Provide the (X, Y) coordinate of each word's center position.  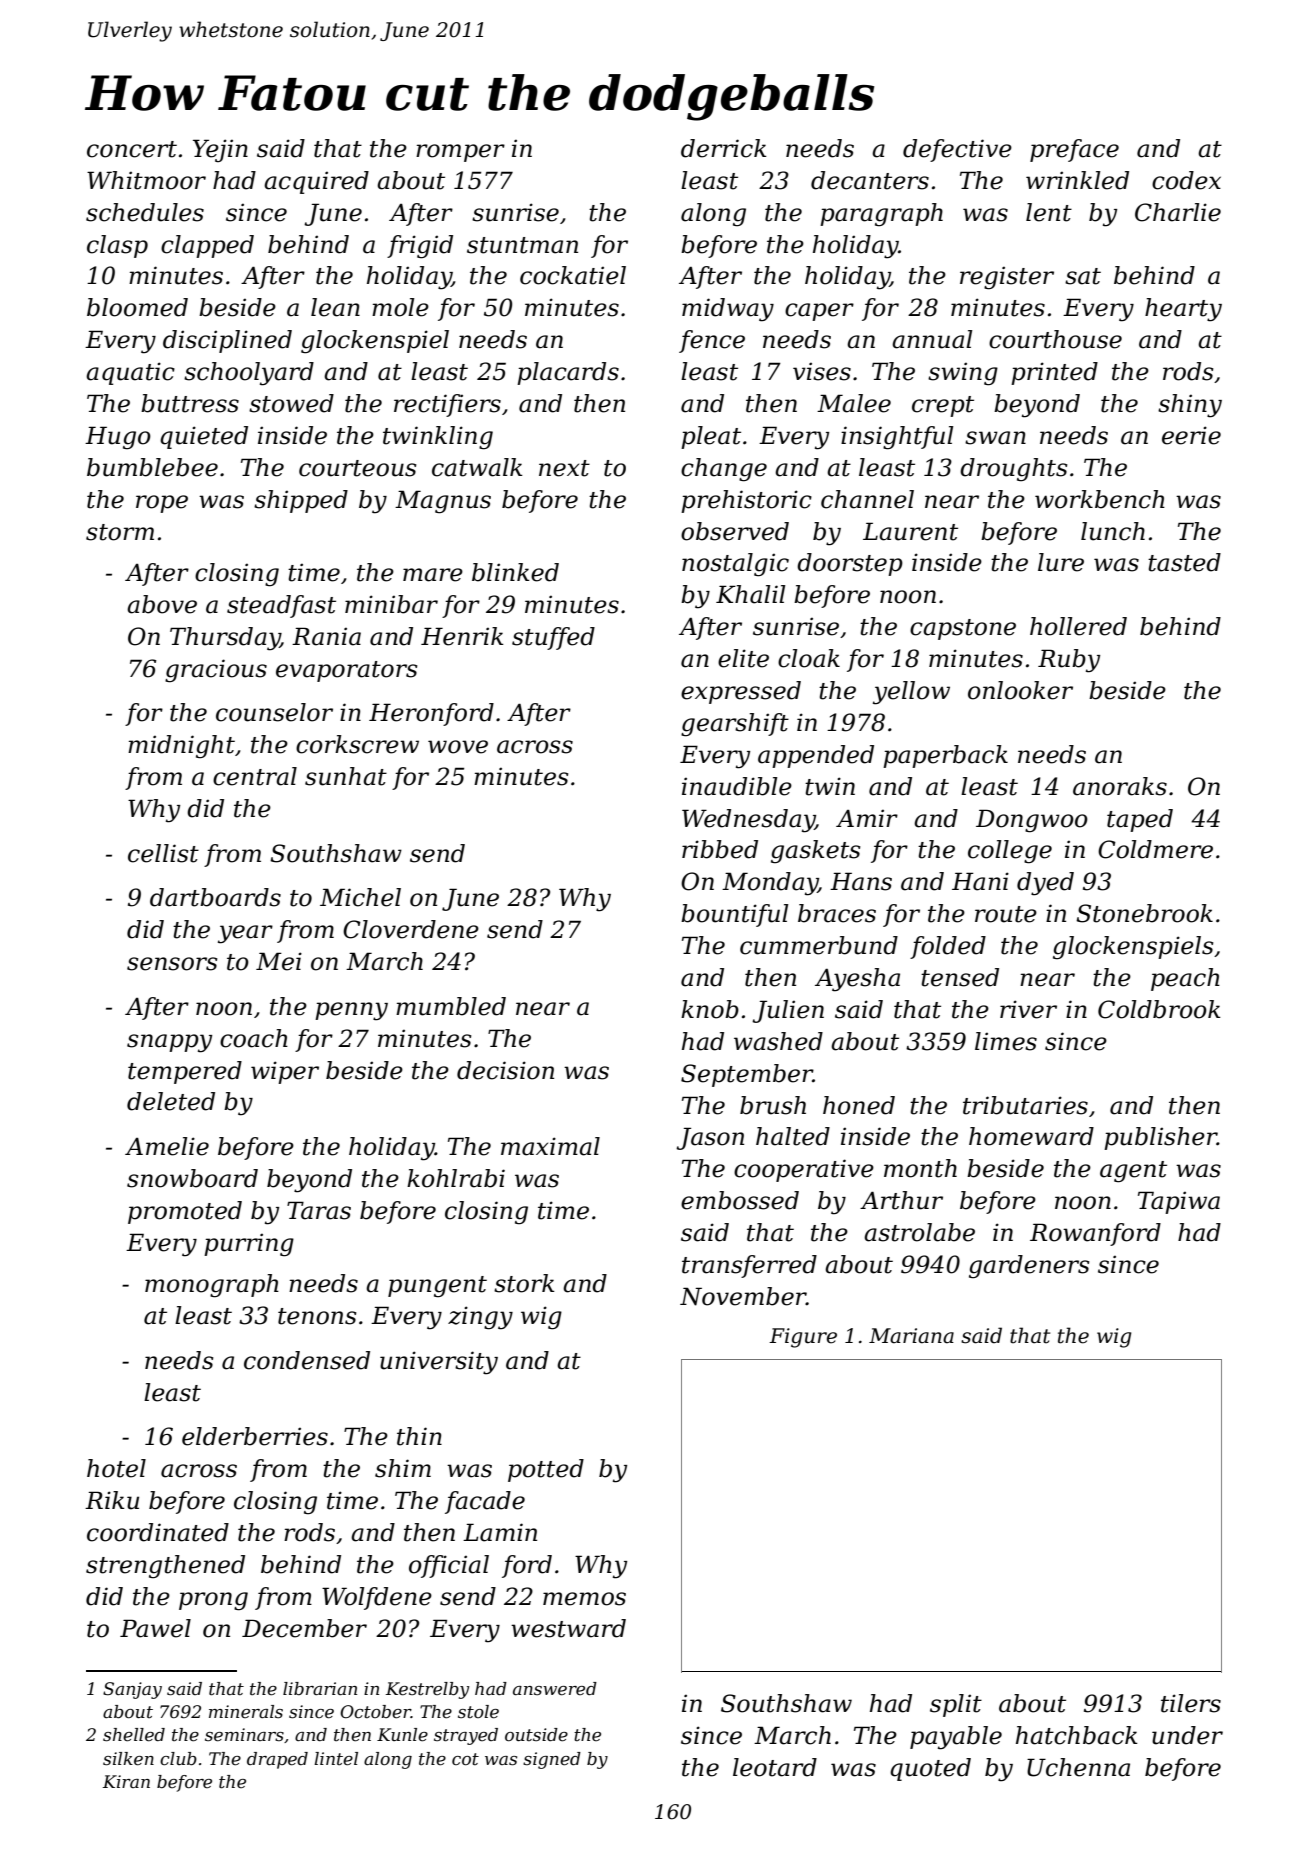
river (1028, 1009)
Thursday (225, 639)
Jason (710, 1138)
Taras (319, 1210)
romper (460, 153)
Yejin (220, 150)
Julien (788, 1011)
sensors (172, 964)
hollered (1078, 626)
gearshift (735, 725)
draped (277, 1760)
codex (1186, 180)
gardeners (1029, 1266)
